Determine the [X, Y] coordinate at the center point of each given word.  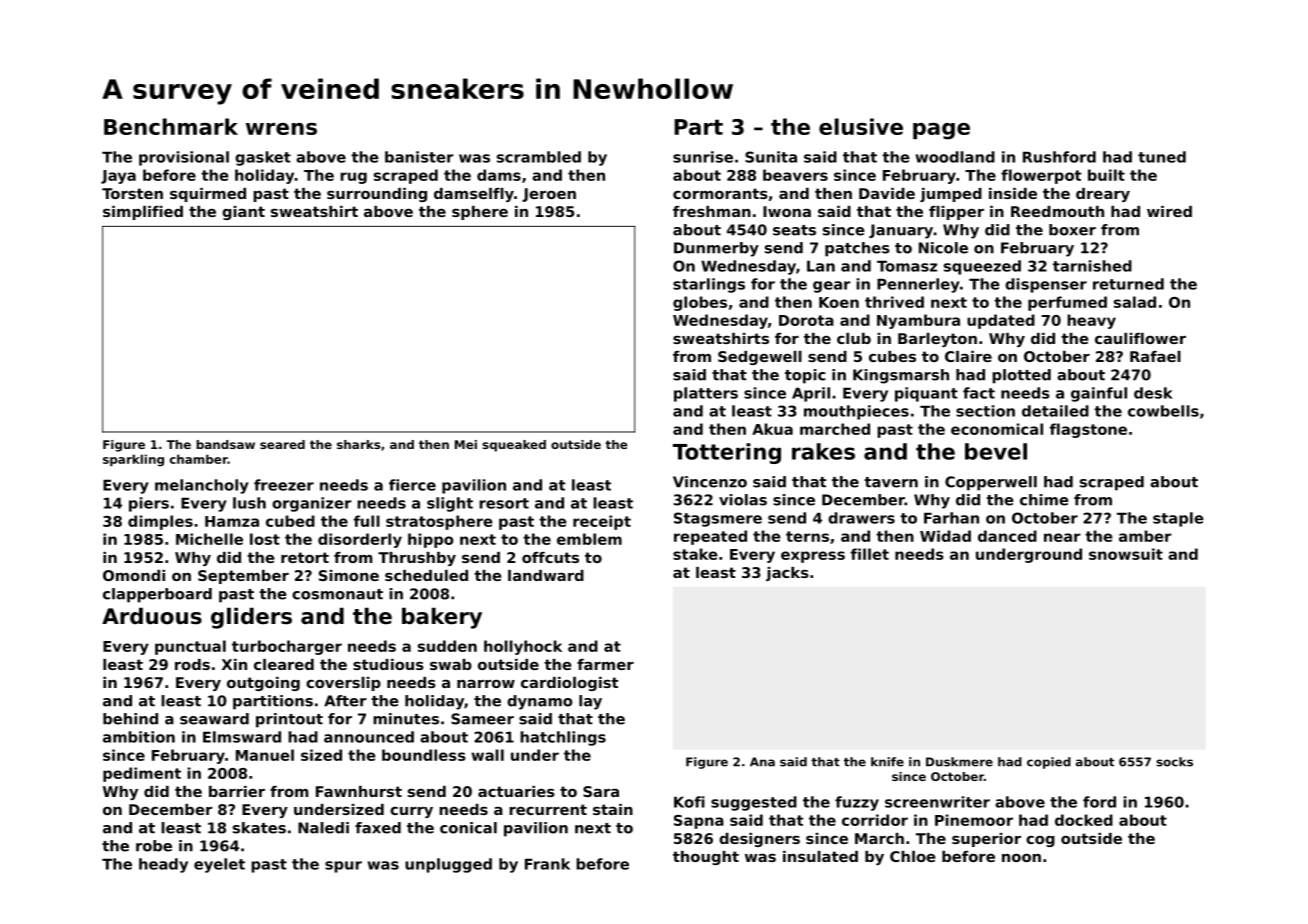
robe [154, 846]
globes [700, 303]
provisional [184, 158]
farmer [605, 664]
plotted [1021, 376]
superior [986, 840]
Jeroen [549, 195]
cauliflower [1140, 338]
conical [468, 828]
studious [388, 664]
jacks [787, 574]
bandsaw [225, 444]
